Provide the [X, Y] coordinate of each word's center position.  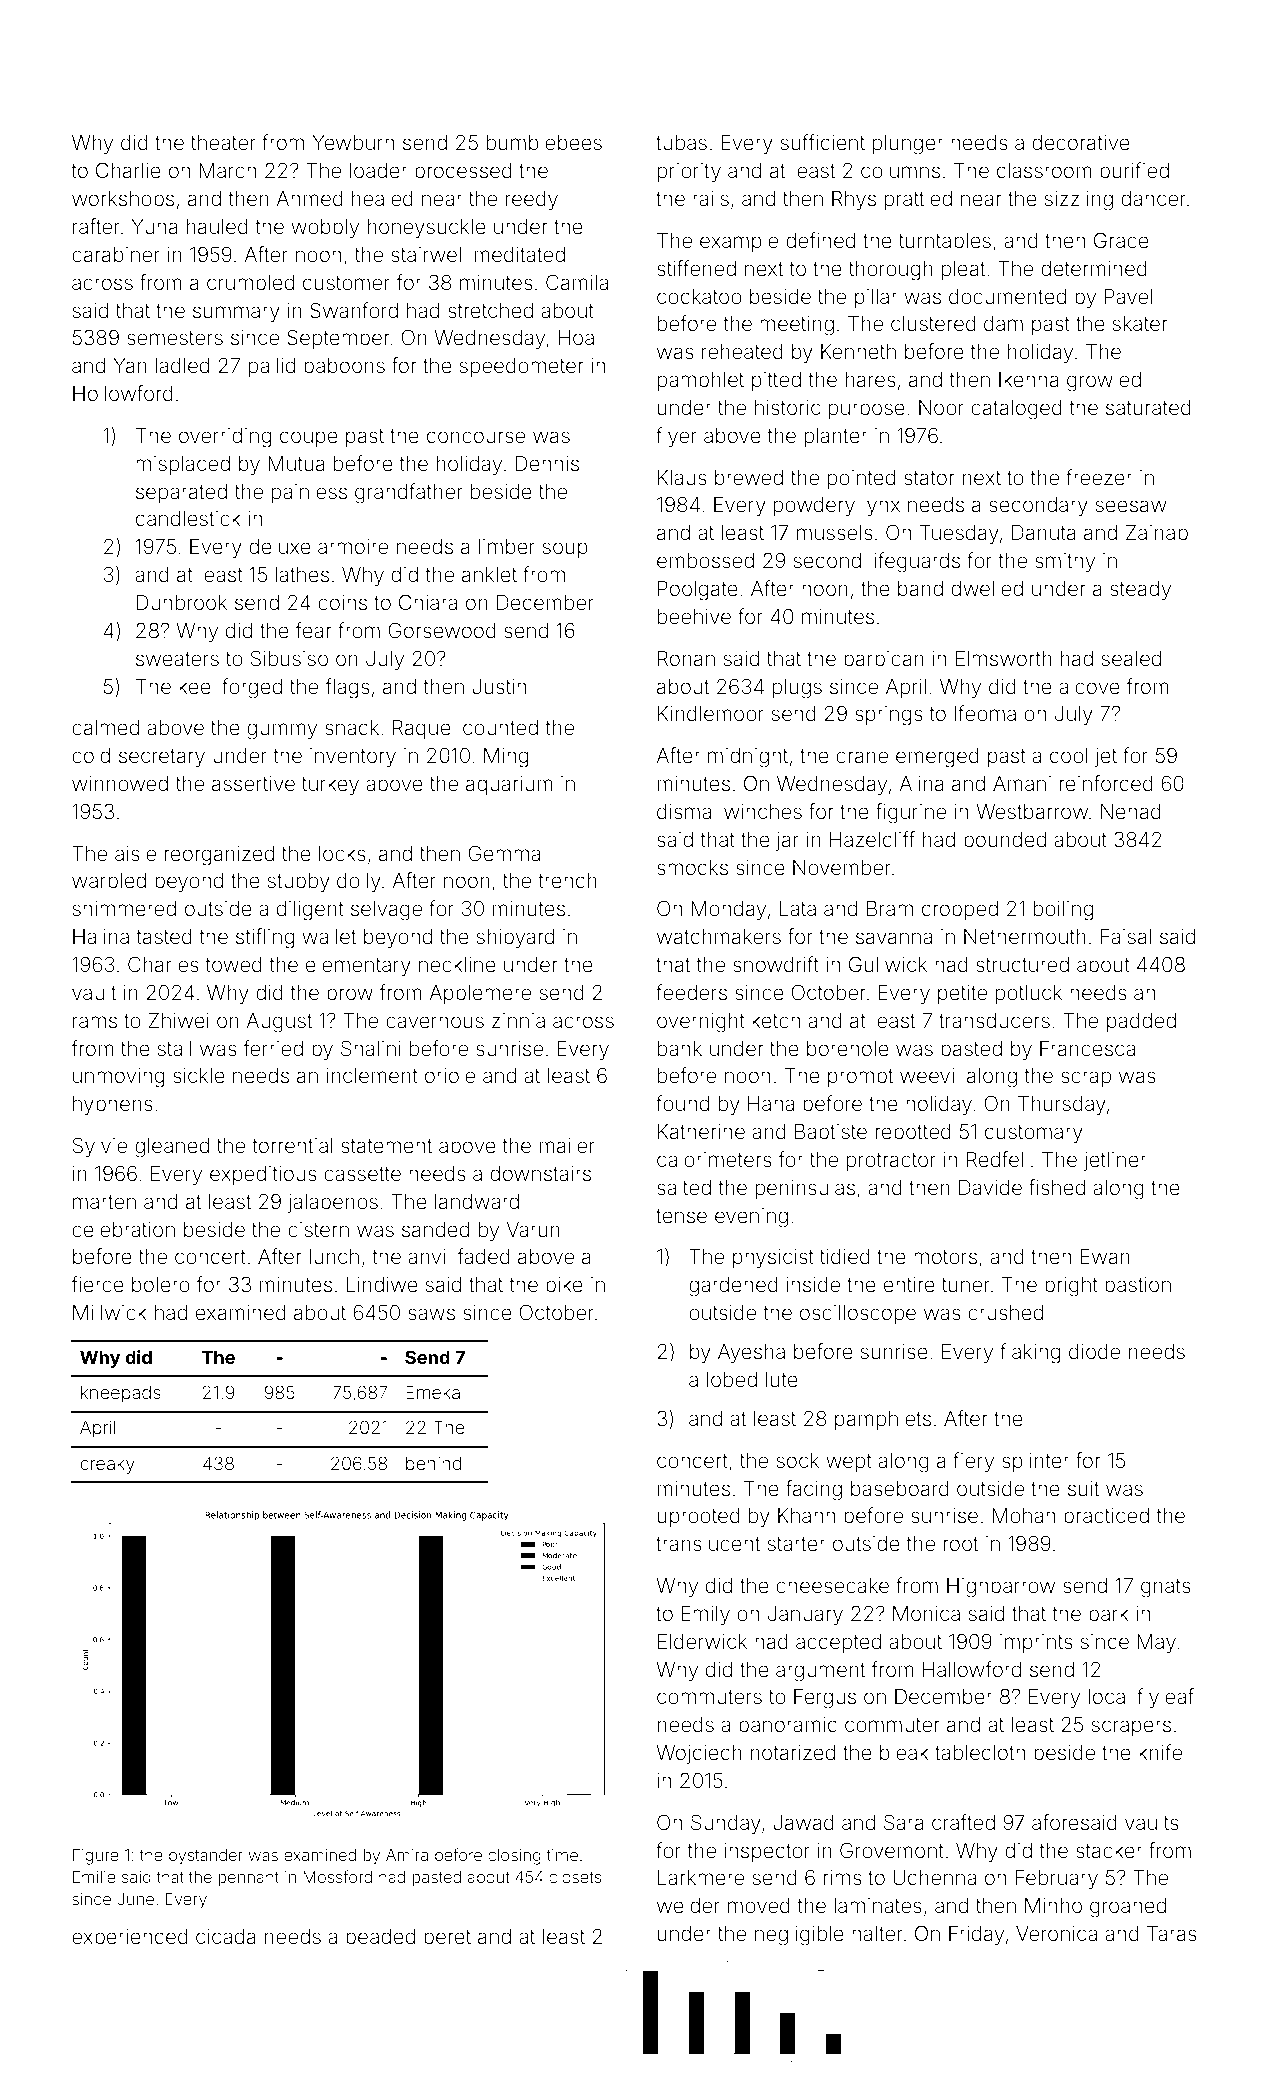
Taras [1172, 1933]
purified [1134, 172]
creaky [107, 1465]
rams [95, 1022]
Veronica [1056, 1934]
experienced [130, 1938]
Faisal [1126, 937]
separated [181, 493]
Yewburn [353, 143]
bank [680, 1049]
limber [507, 546]
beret [447, 1936]
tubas [681, 143]
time [562, 1855]
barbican [884, 658]
